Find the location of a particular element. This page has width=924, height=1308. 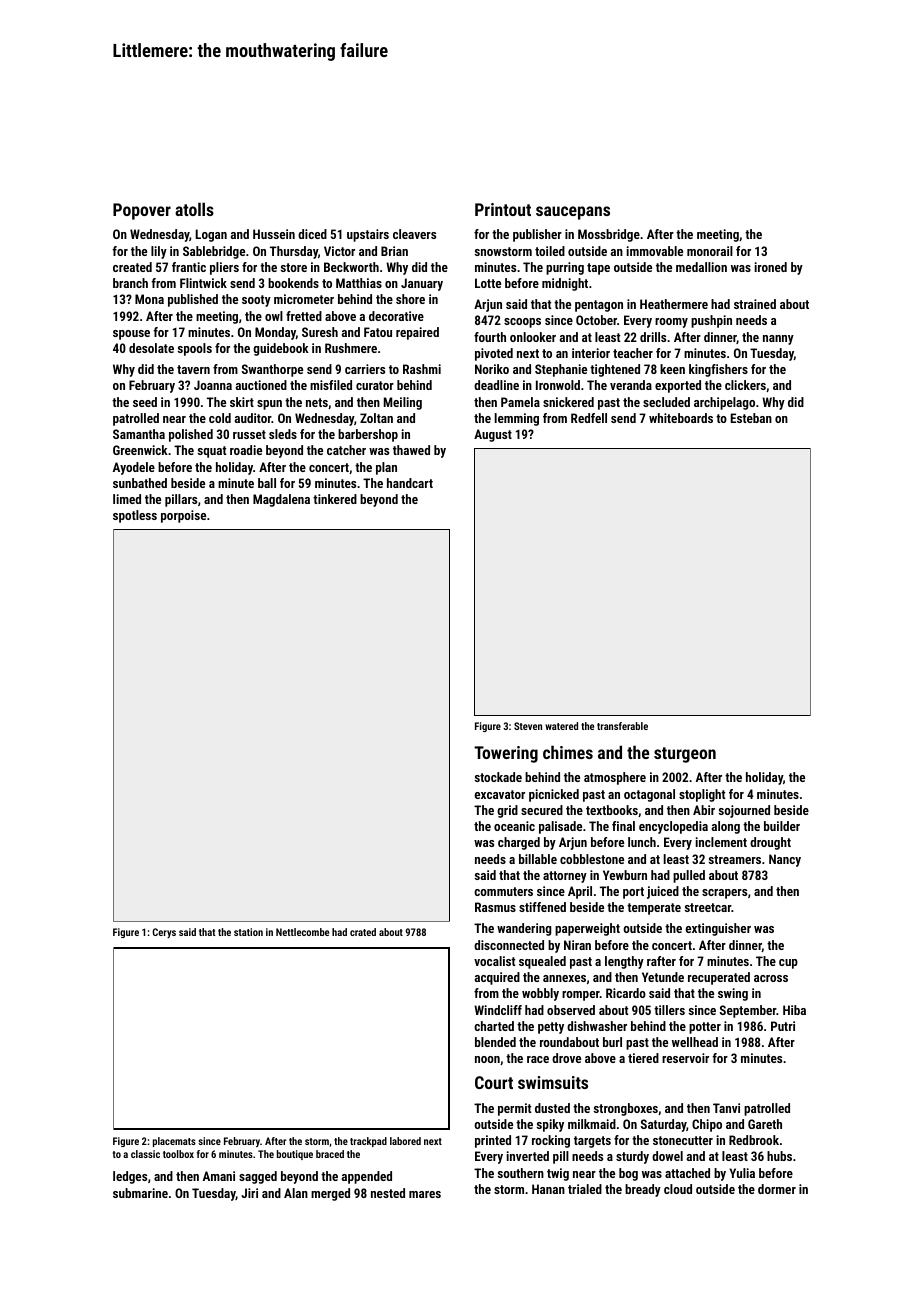

appended is located at coordinates (367, 1177).
